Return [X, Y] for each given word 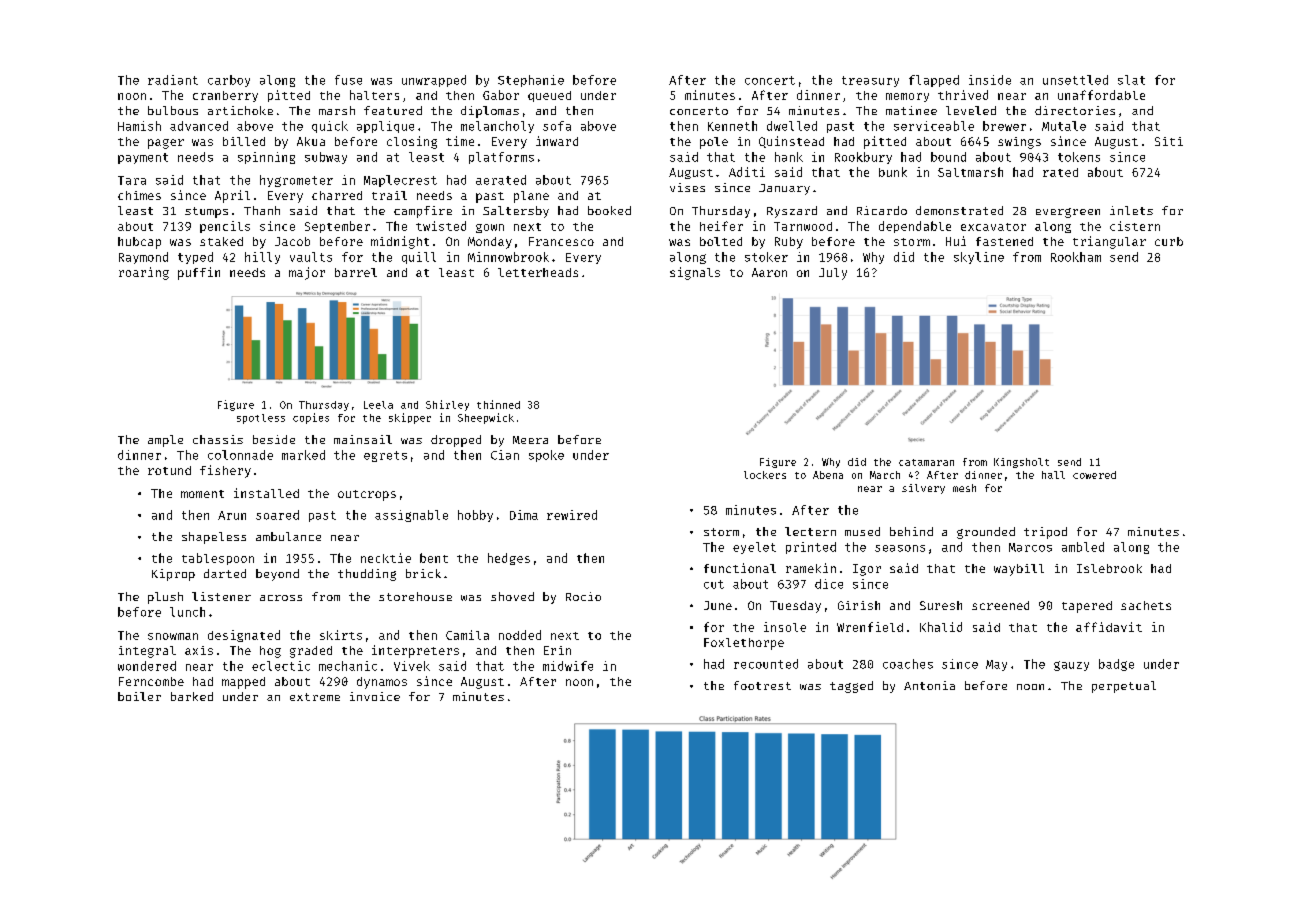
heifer [721, 226]
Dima [524, 515]
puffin [199, 273]
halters [374, 95]
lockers [765, 475]
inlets [1131, 210]
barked [192, 696]
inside [990, 80]
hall [1053, 475]
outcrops [367, 495]
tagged [851, 687]
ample [165, 441]
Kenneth [732, 126]
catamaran [926, 462]
